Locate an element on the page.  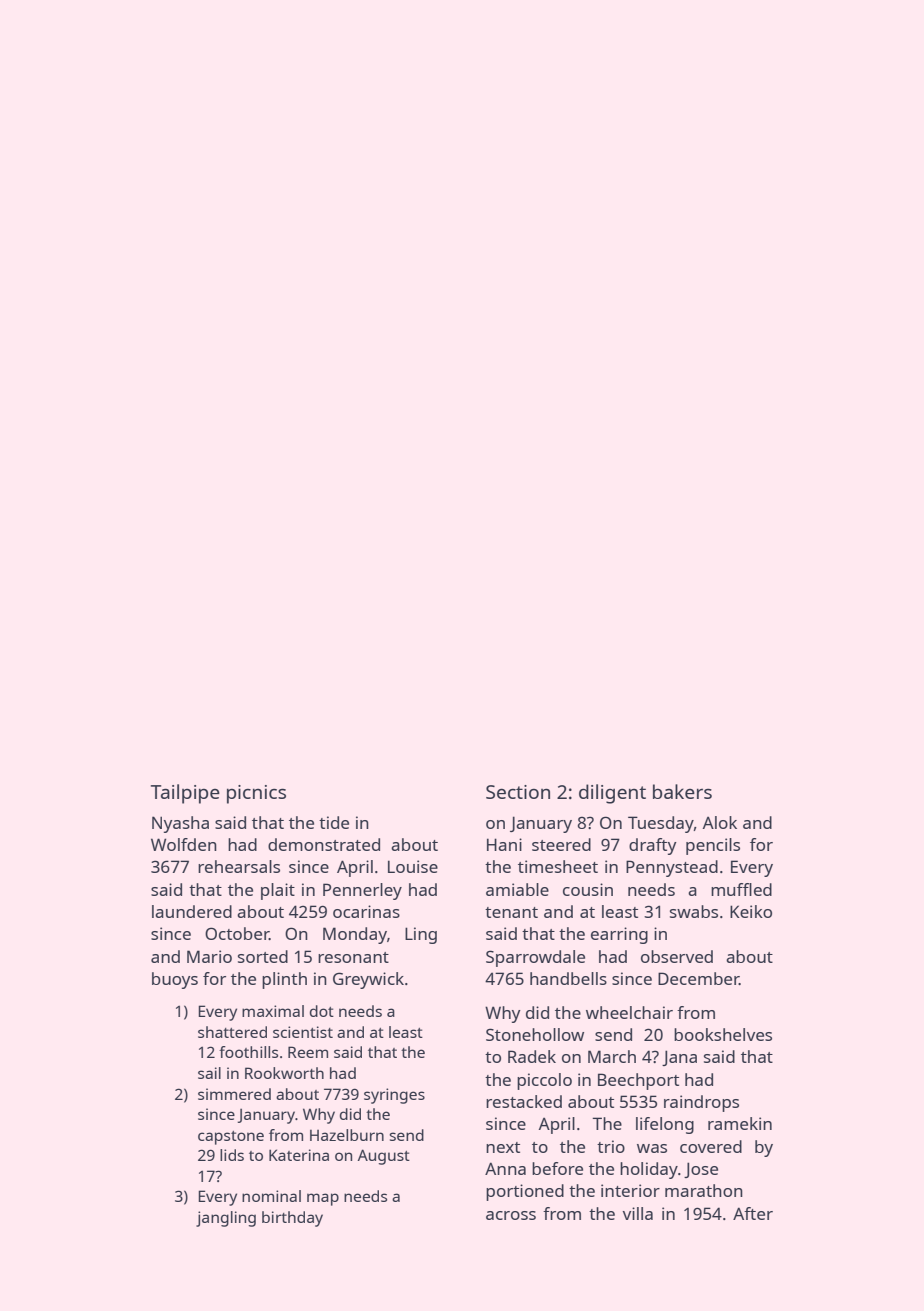
Section is located at coordinates (518, 792).
